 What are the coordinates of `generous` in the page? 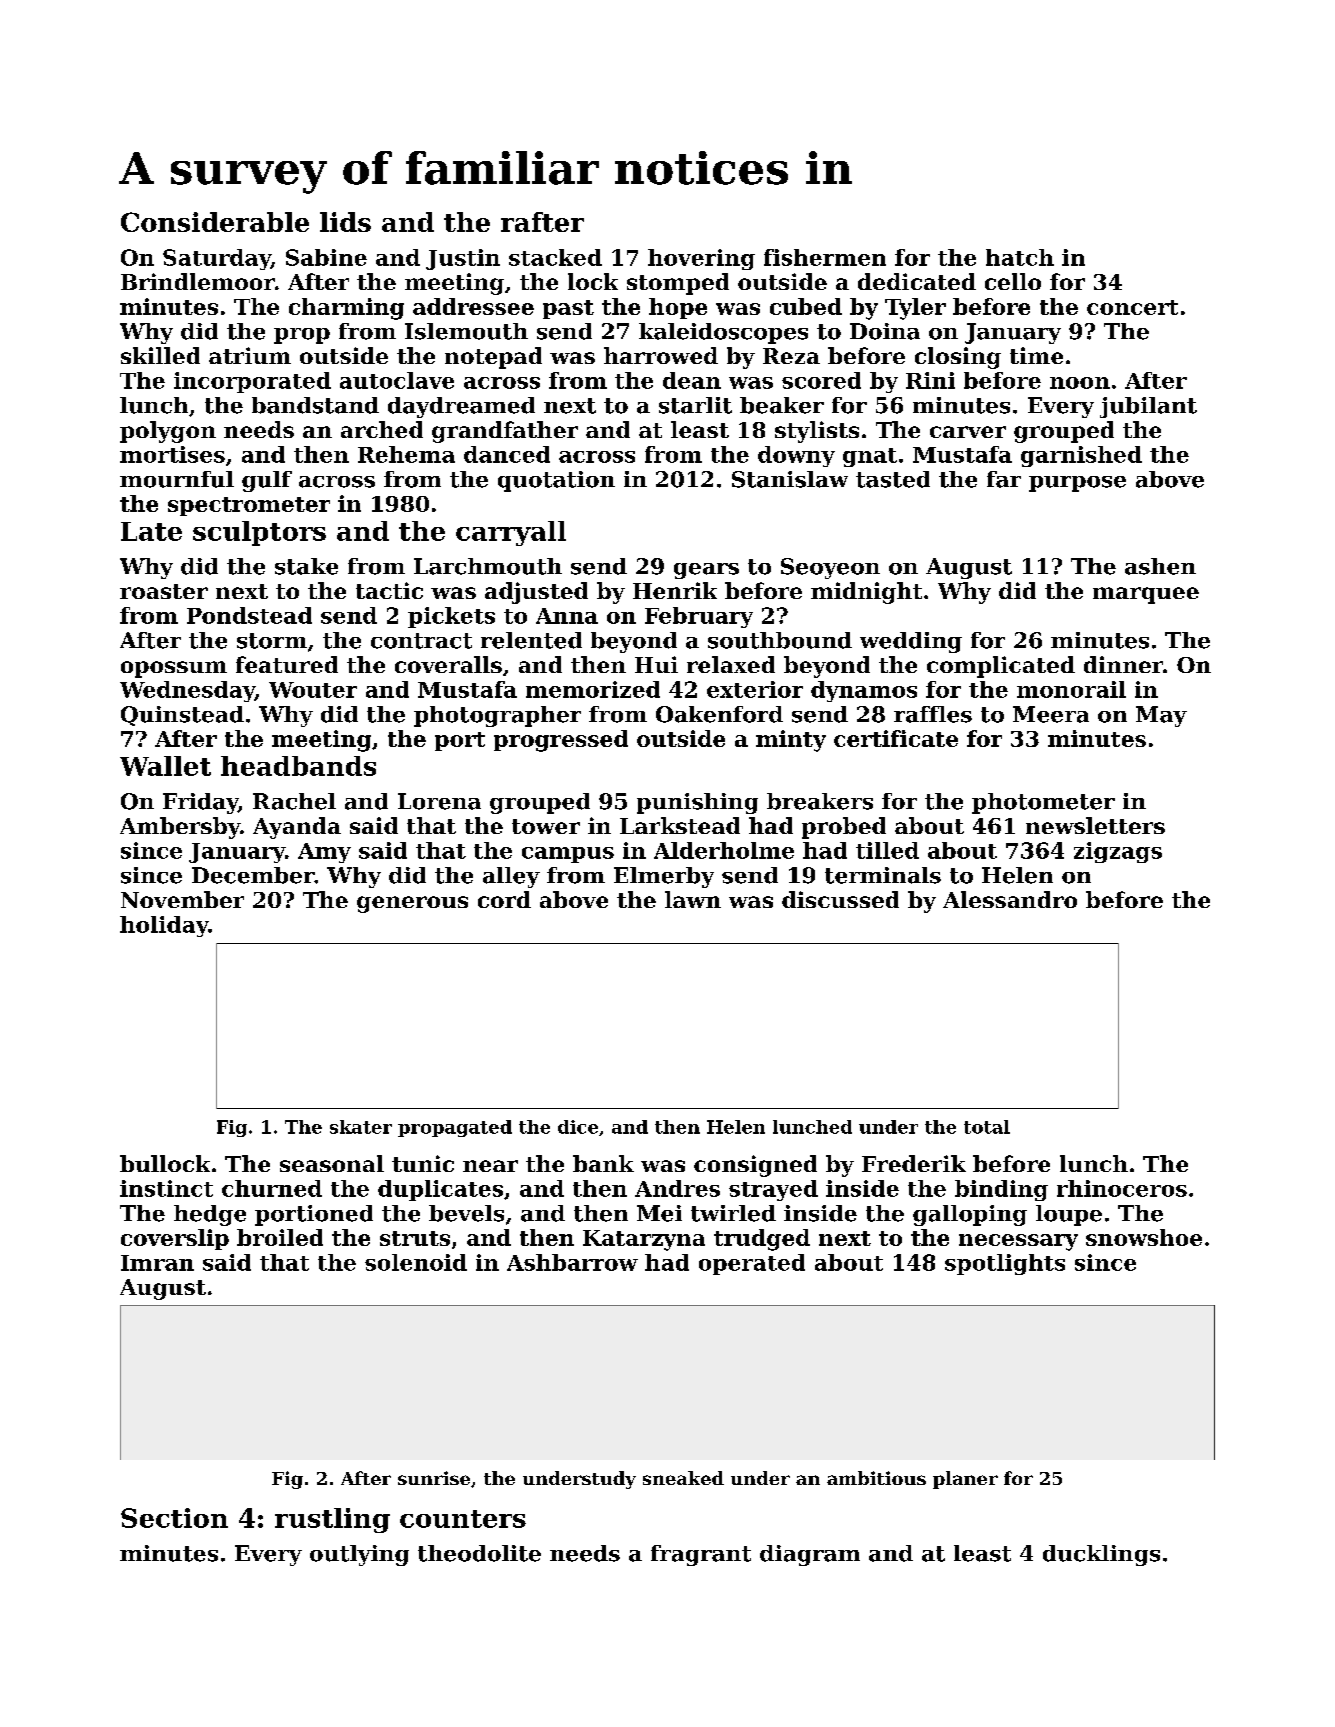 It's located at (412, 904).
